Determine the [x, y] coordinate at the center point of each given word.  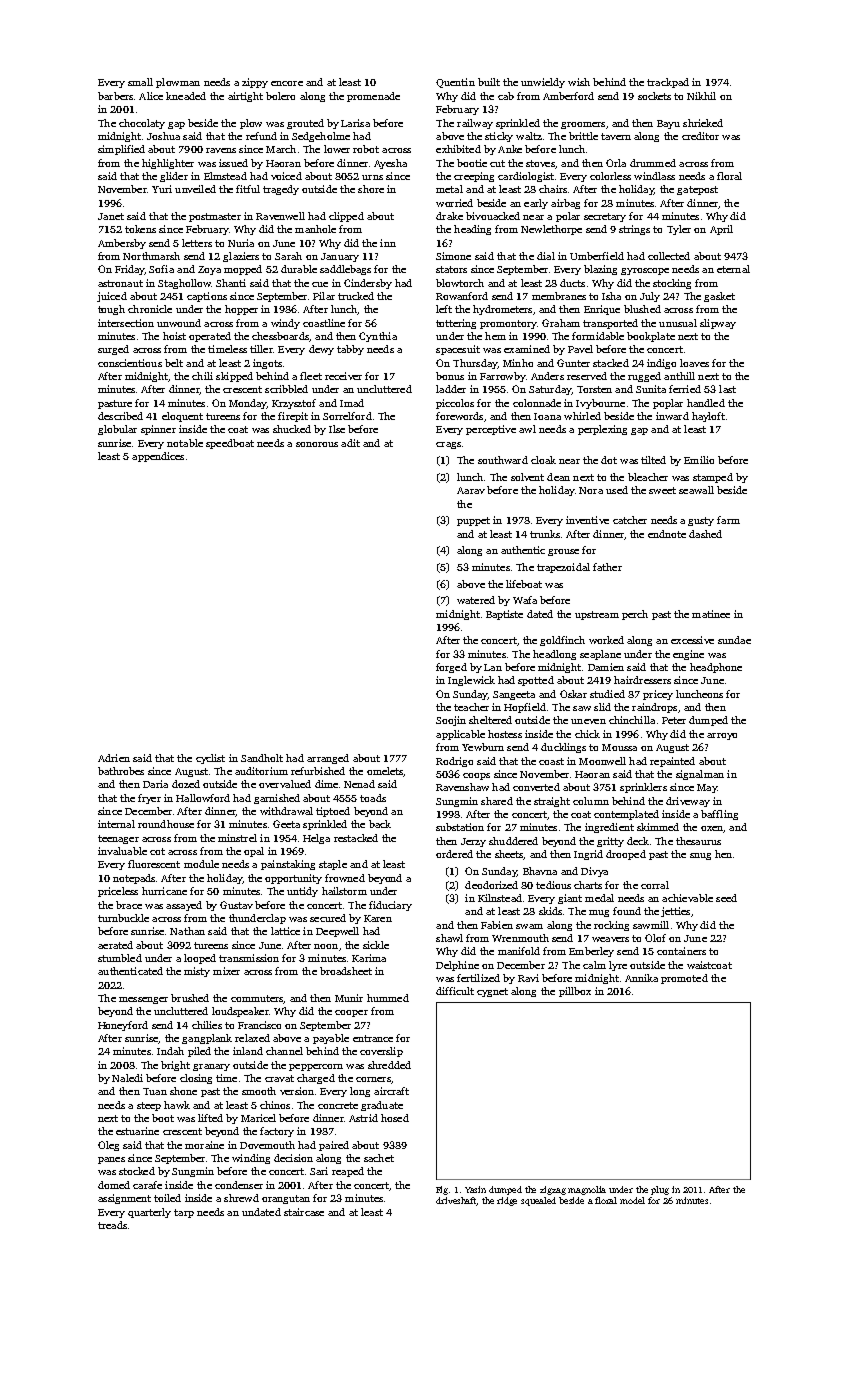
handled [706, 403]
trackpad [668, 83]
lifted [210, 1118]
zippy [255, 83]
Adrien [114, 758]
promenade [373, 97]
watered [476, 600]
